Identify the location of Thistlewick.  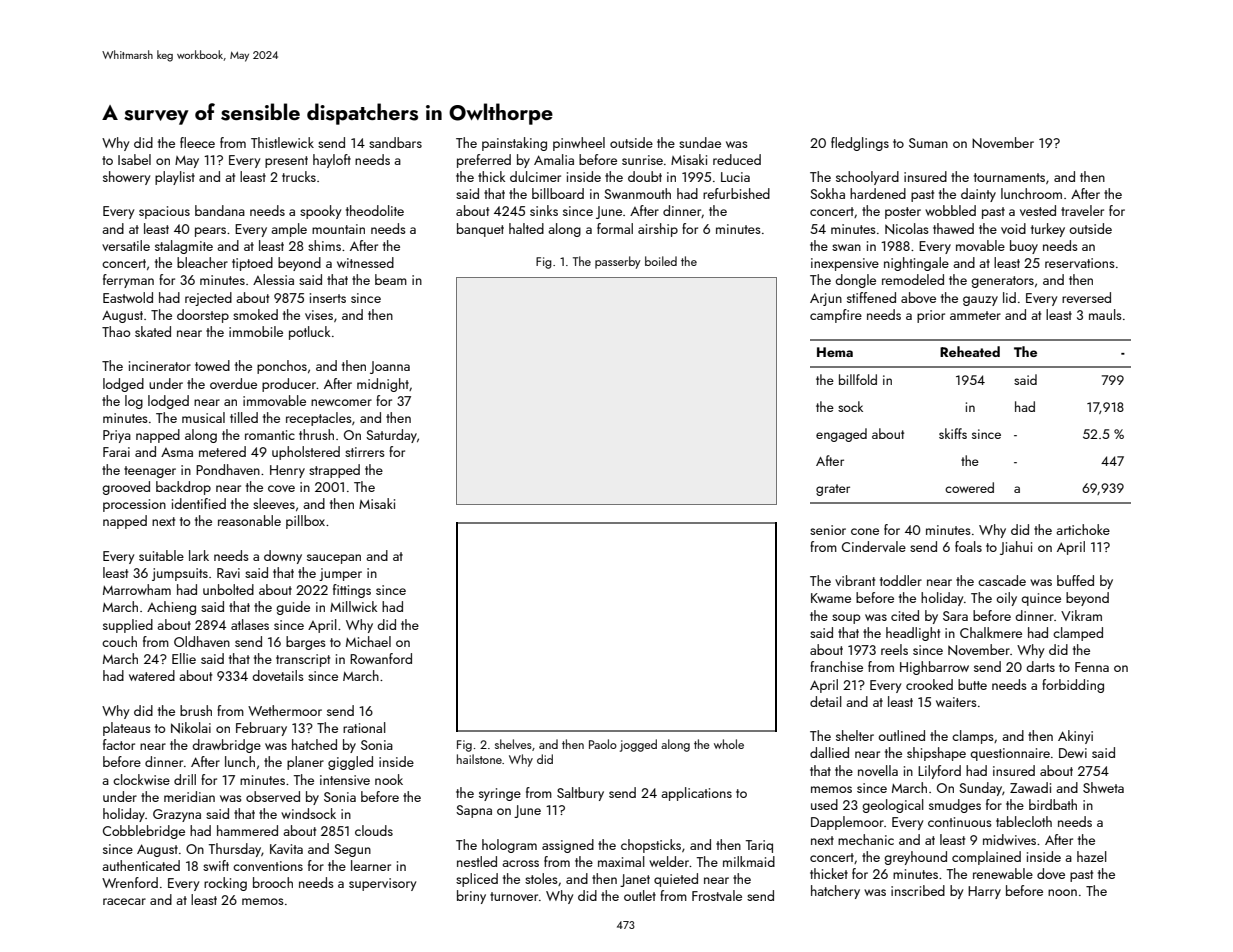
(282, 142).
